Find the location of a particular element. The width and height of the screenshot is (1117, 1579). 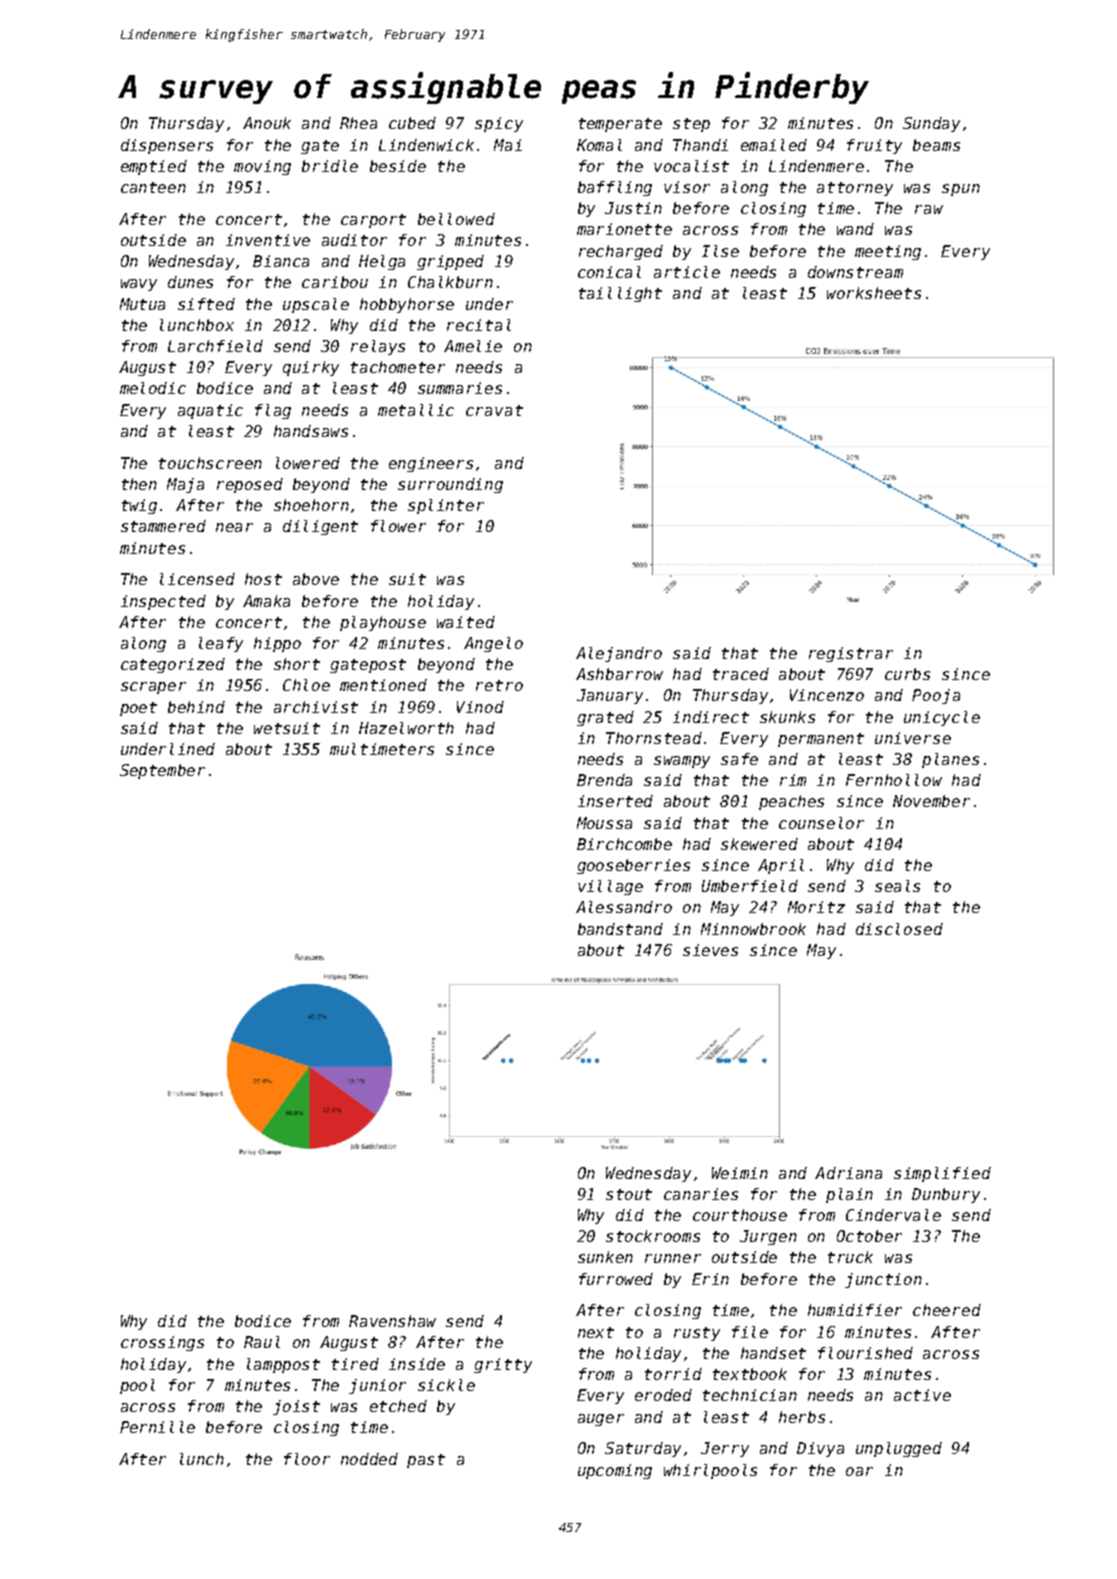

poet is located at coordinates (138, 709).
